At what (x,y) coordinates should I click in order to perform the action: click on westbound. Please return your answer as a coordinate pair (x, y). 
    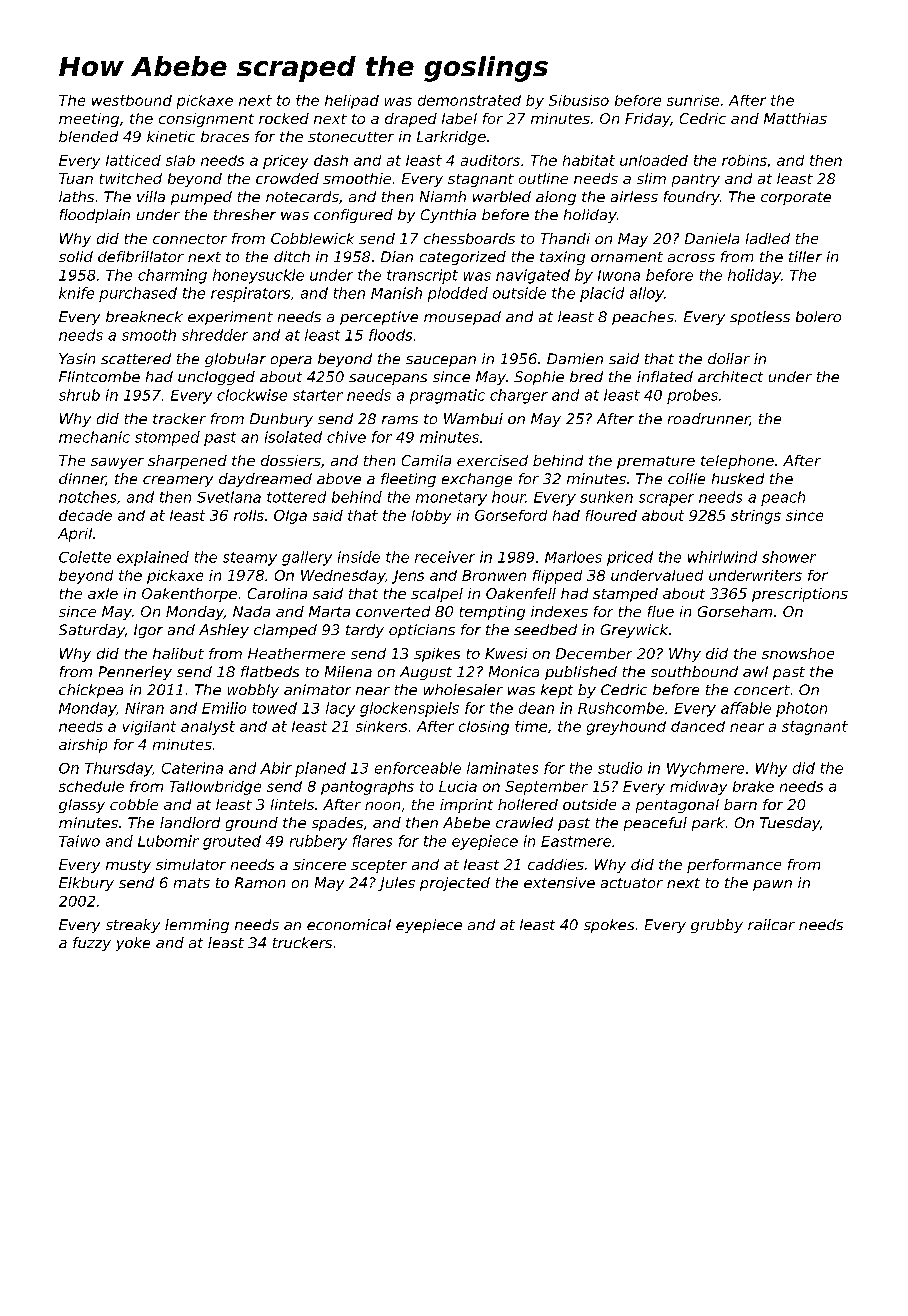
    Looking at the image, I should click on (132, 100).
